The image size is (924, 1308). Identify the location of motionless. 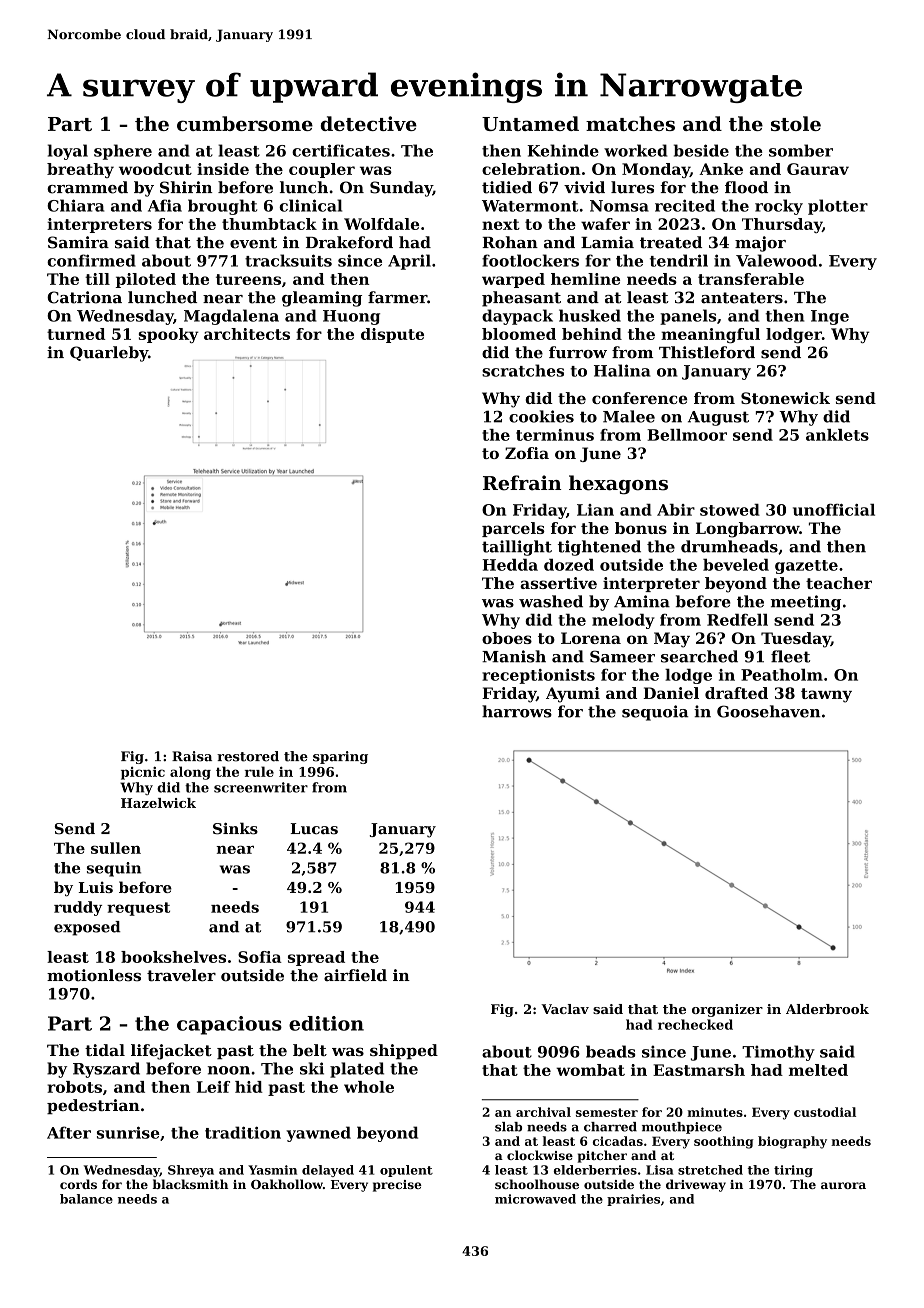
(94, 975).
